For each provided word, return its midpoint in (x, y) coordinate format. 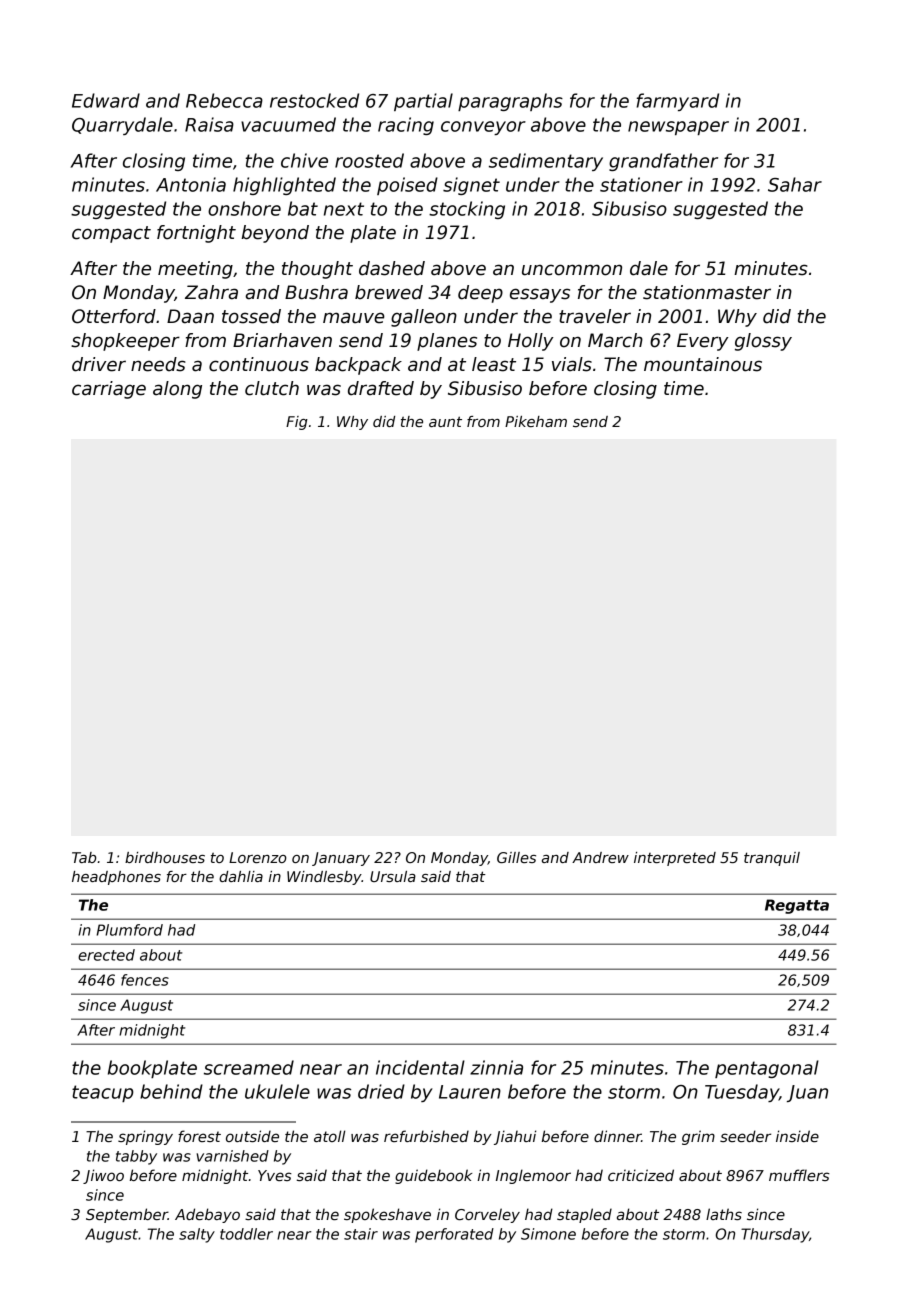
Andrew (600, 857)
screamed (249, 1067)
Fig (297, 423)
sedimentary (546, 162)
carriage (109, 390)
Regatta (797, 906)
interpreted (675, 859)
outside (252, 1136)
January (341, 859)
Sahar (795, 184)
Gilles (516, 857)
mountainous (703, 364)
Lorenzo (258, 857)
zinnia (496, 1067)
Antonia (191, 184)
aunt (445, 421)
